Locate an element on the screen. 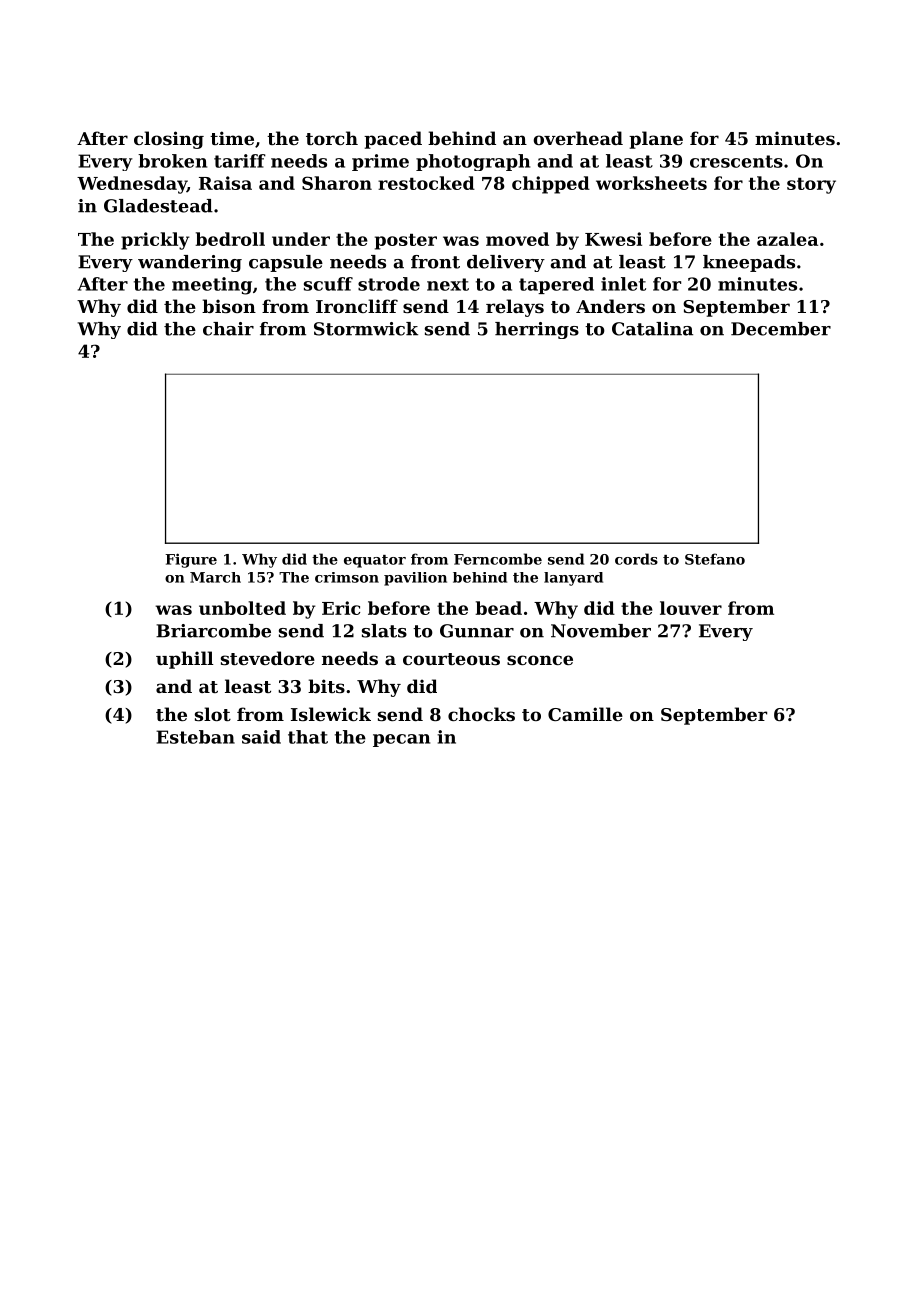 This screenshot has height=1311, width=924. Stefano is located at coordinates (715, 559).
